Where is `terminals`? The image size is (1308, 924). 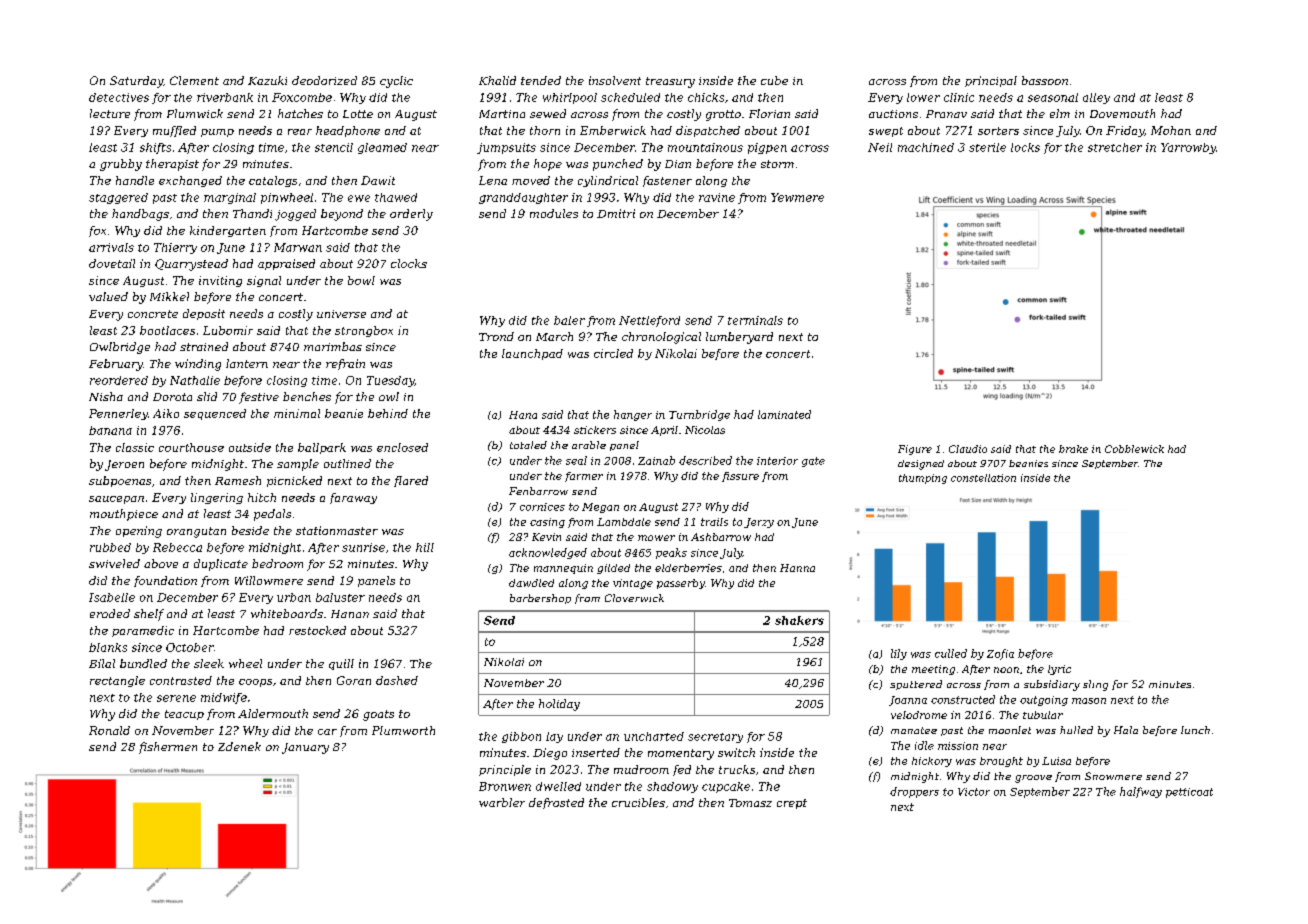 terminals is located at coordinates (755, 320).
